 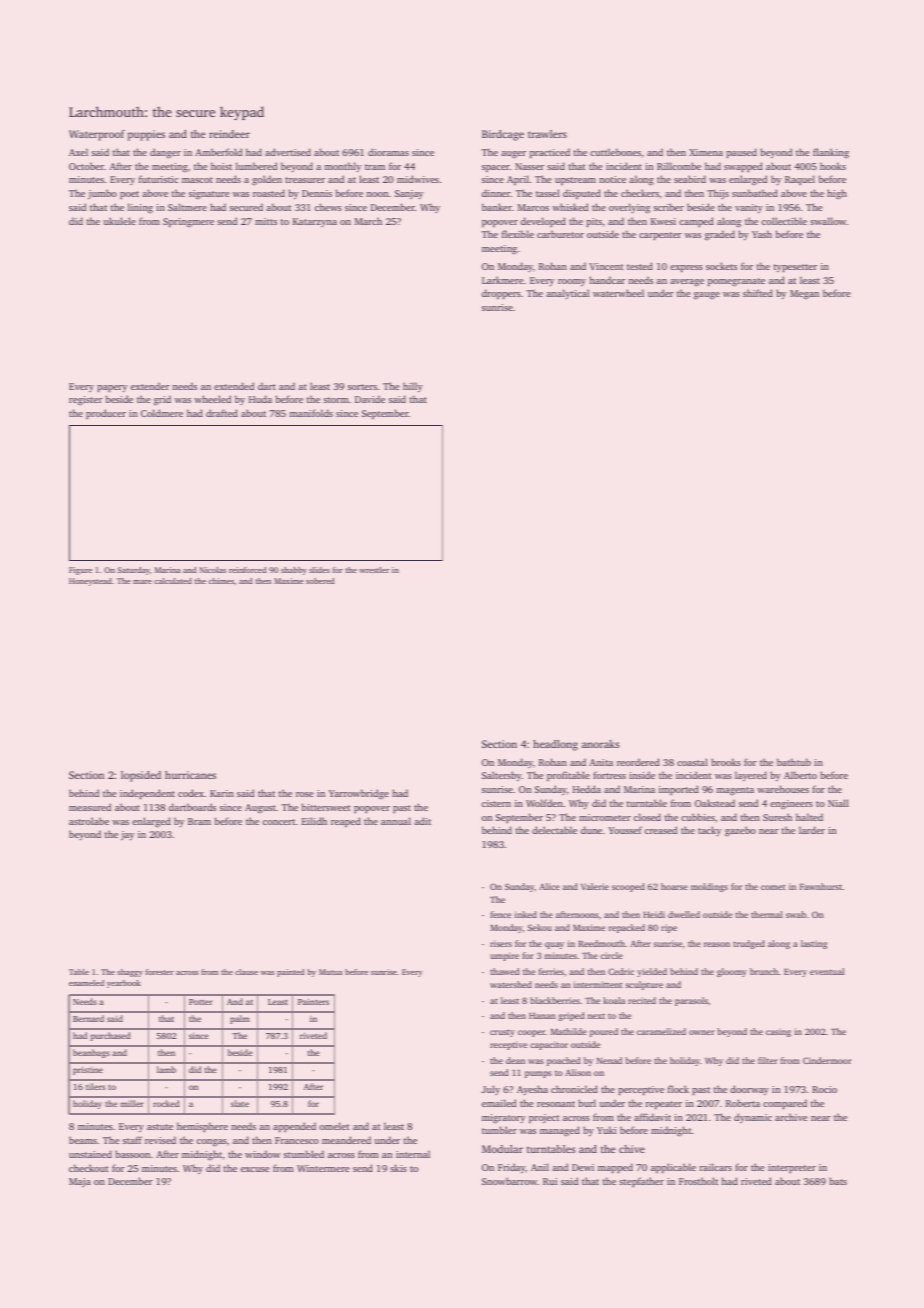 What do you see at coordinates (112, 388) in the screenshot?
I see `papery` at bounding box center [112, 388].
